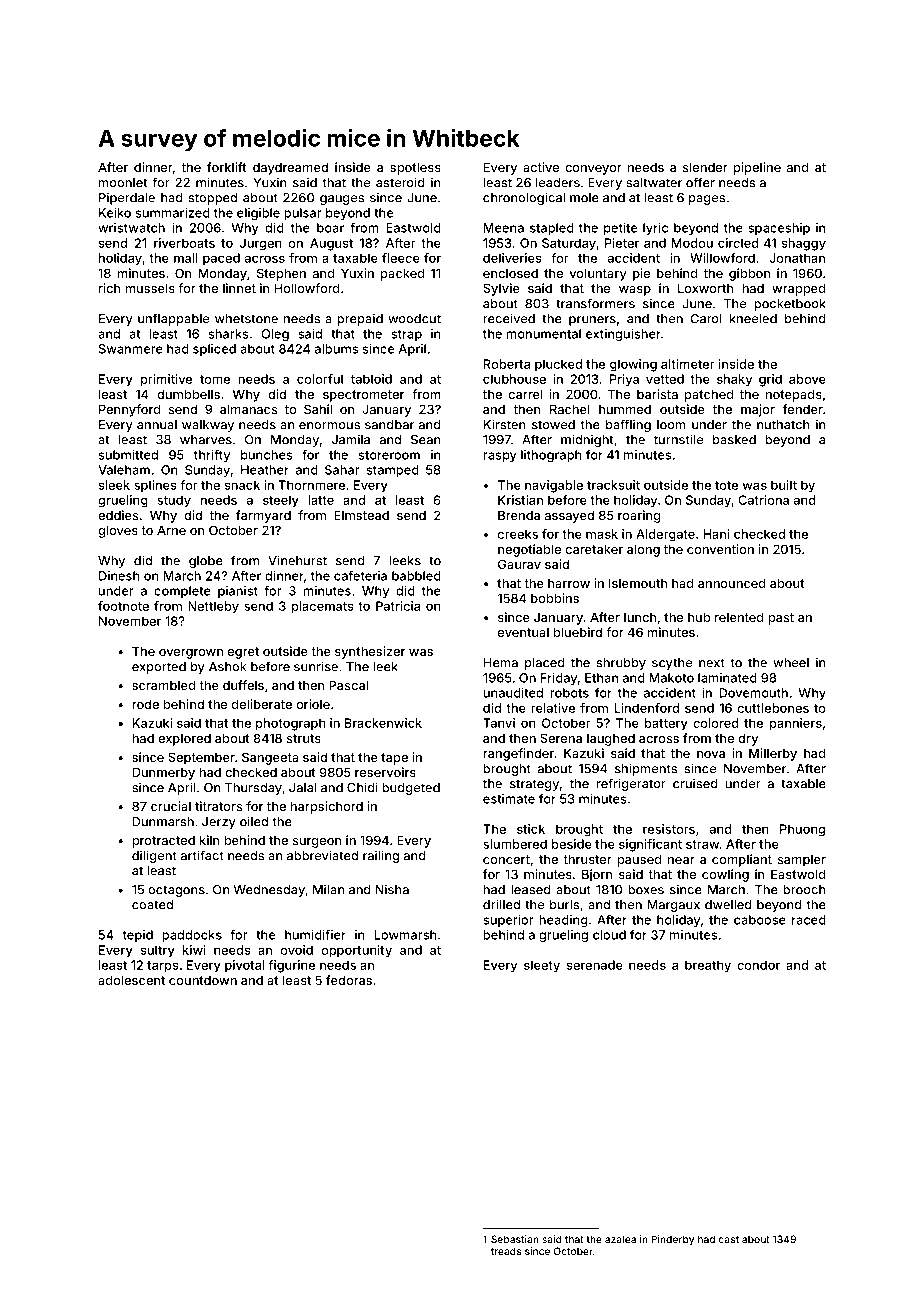  What do you see at coordinates (515, 1239) in the screenshot?
I see `Sebastian` at bounding box center [515, 1239].
